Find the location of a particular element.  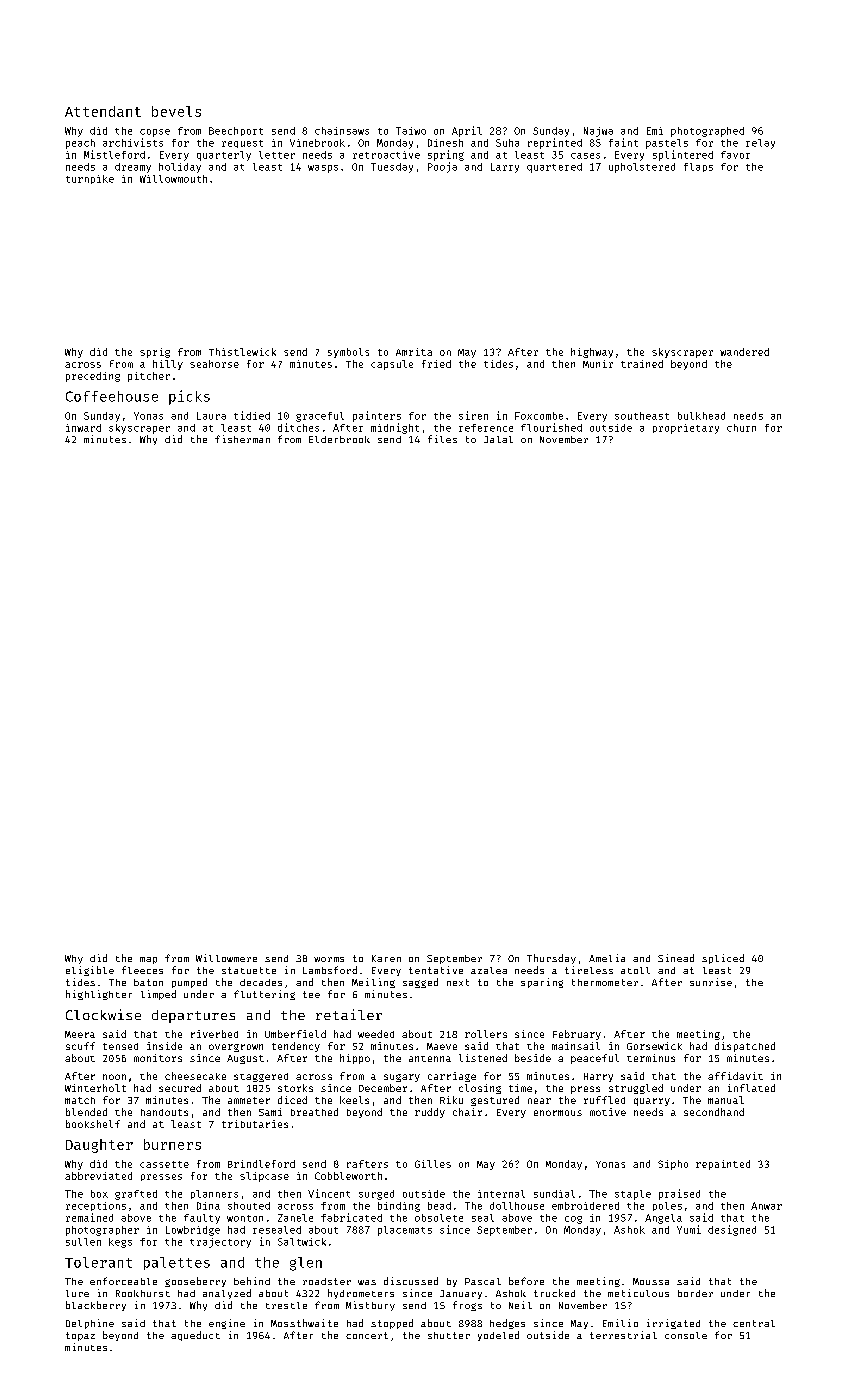

sprig is located at coordinates (155, 353).
